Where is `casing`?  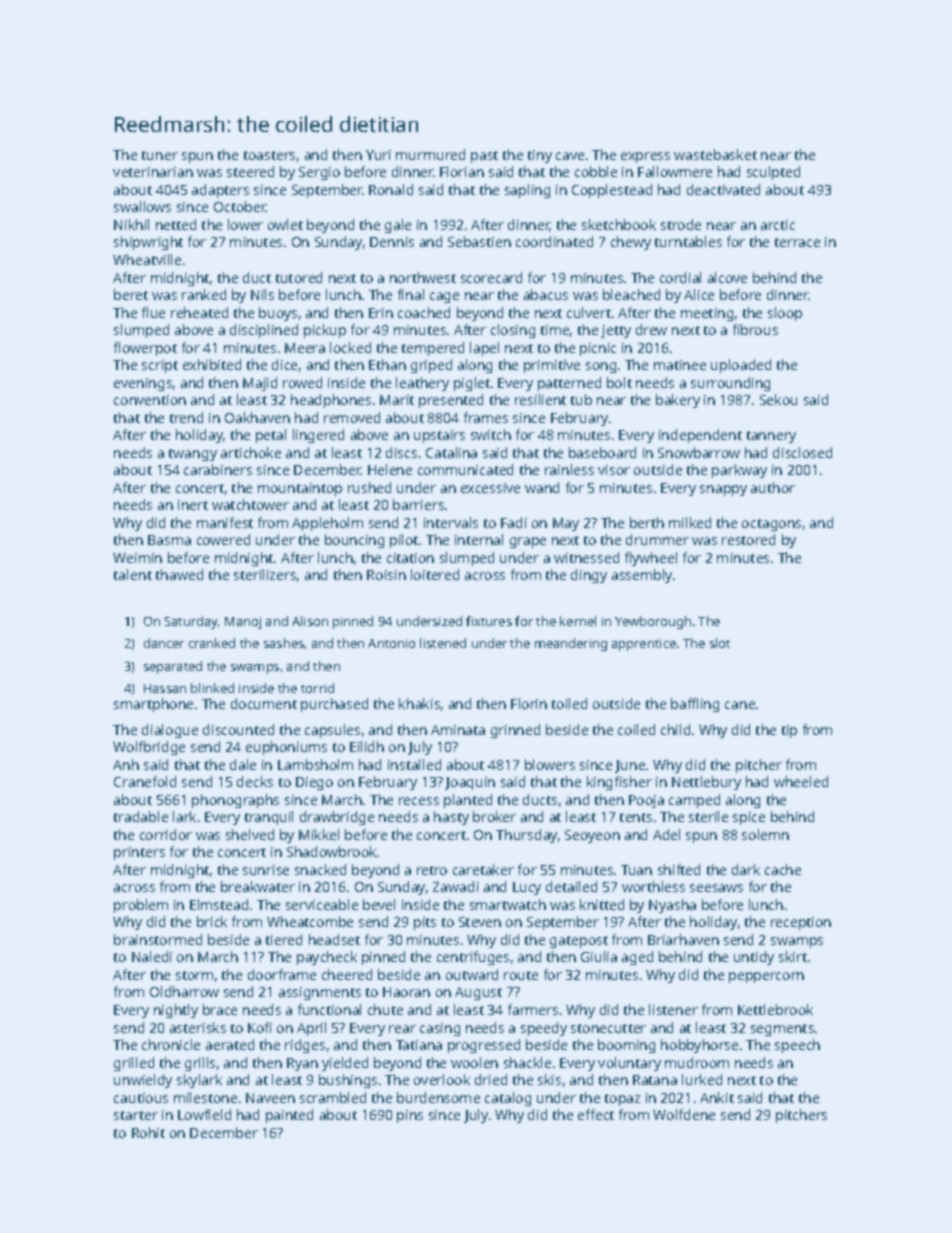
casing is located at coordinates (440, 1029).
